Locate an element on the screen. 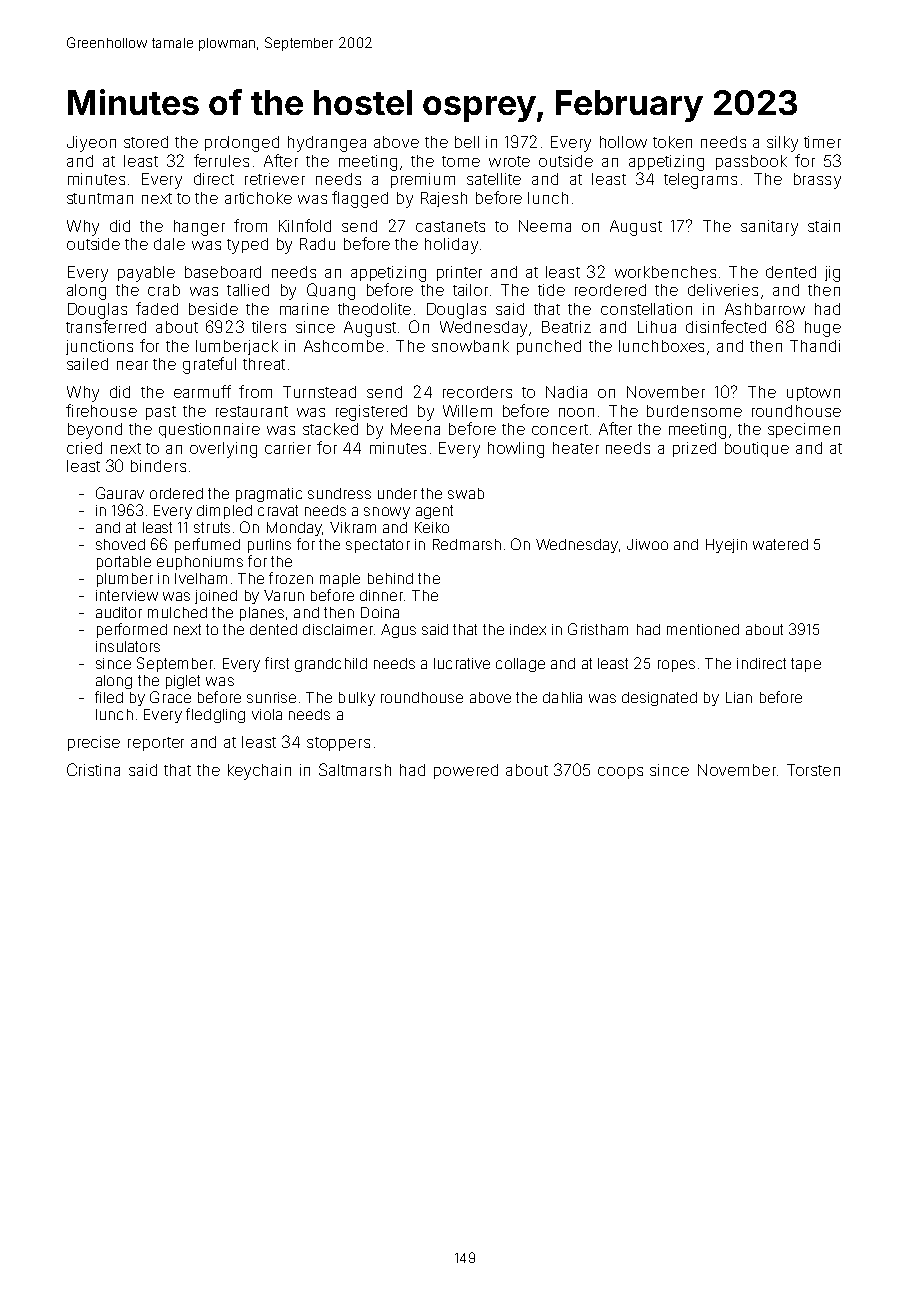 The image size is (908, 1316). Jiyeon is located at coordinates (91, 144).
